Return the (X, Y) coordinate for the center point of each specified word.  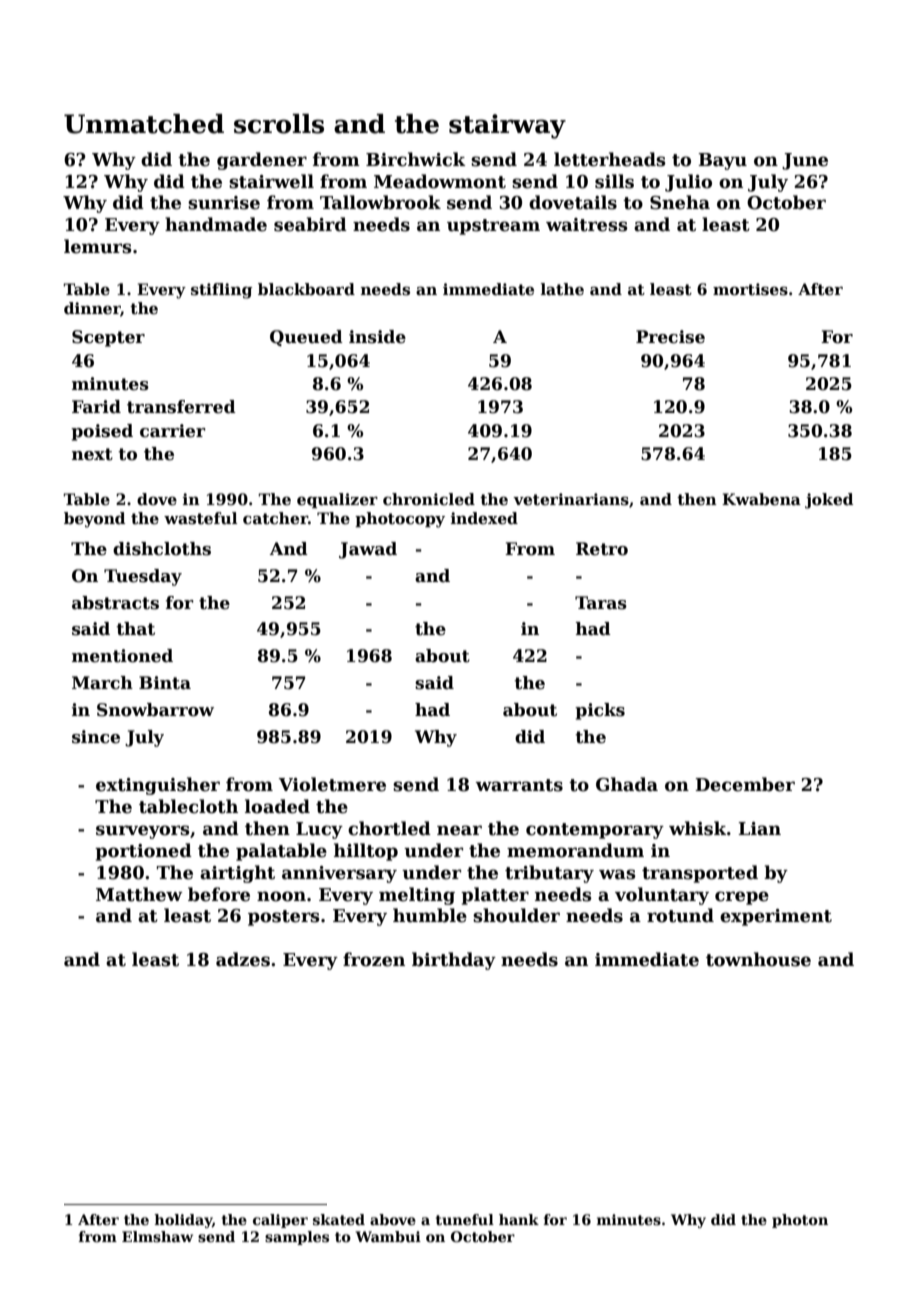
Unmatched (144, 124)
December (745, 784)
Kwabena (761, 499)
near (459, 830)
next (92, 454)
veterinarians (571, 499)
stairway (507, 126)
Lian (759, 829)
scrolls (279, 124)
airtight (237, 874)
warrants (519, 785)
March (102, 683)
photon (800, 1221)
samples (297, 1238)
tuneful (465, 1219)
